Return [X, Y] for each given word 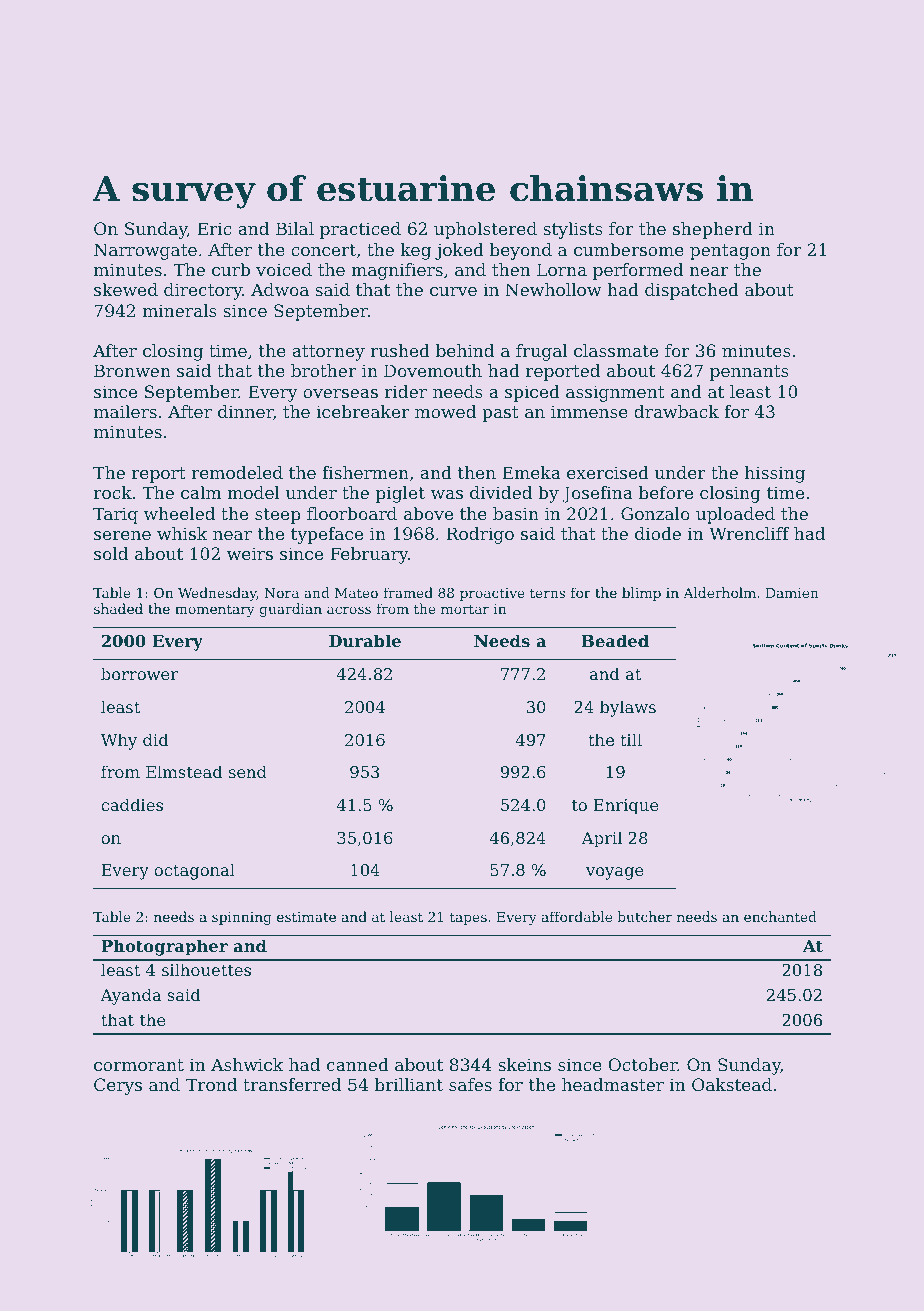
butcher [645, 916]
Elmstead [184, 771]
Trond [211, 1084]
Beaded [615, 640]
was [447, 494]
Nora [282, 593]
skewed [126, 289]
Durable [365, 640]
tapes [468, 918]
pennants [749, 373]
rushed [400, 350]
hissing [775, 474]
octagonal [194, 871]
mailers [125, 411]
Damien [792, 593]
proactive [492, 594]
